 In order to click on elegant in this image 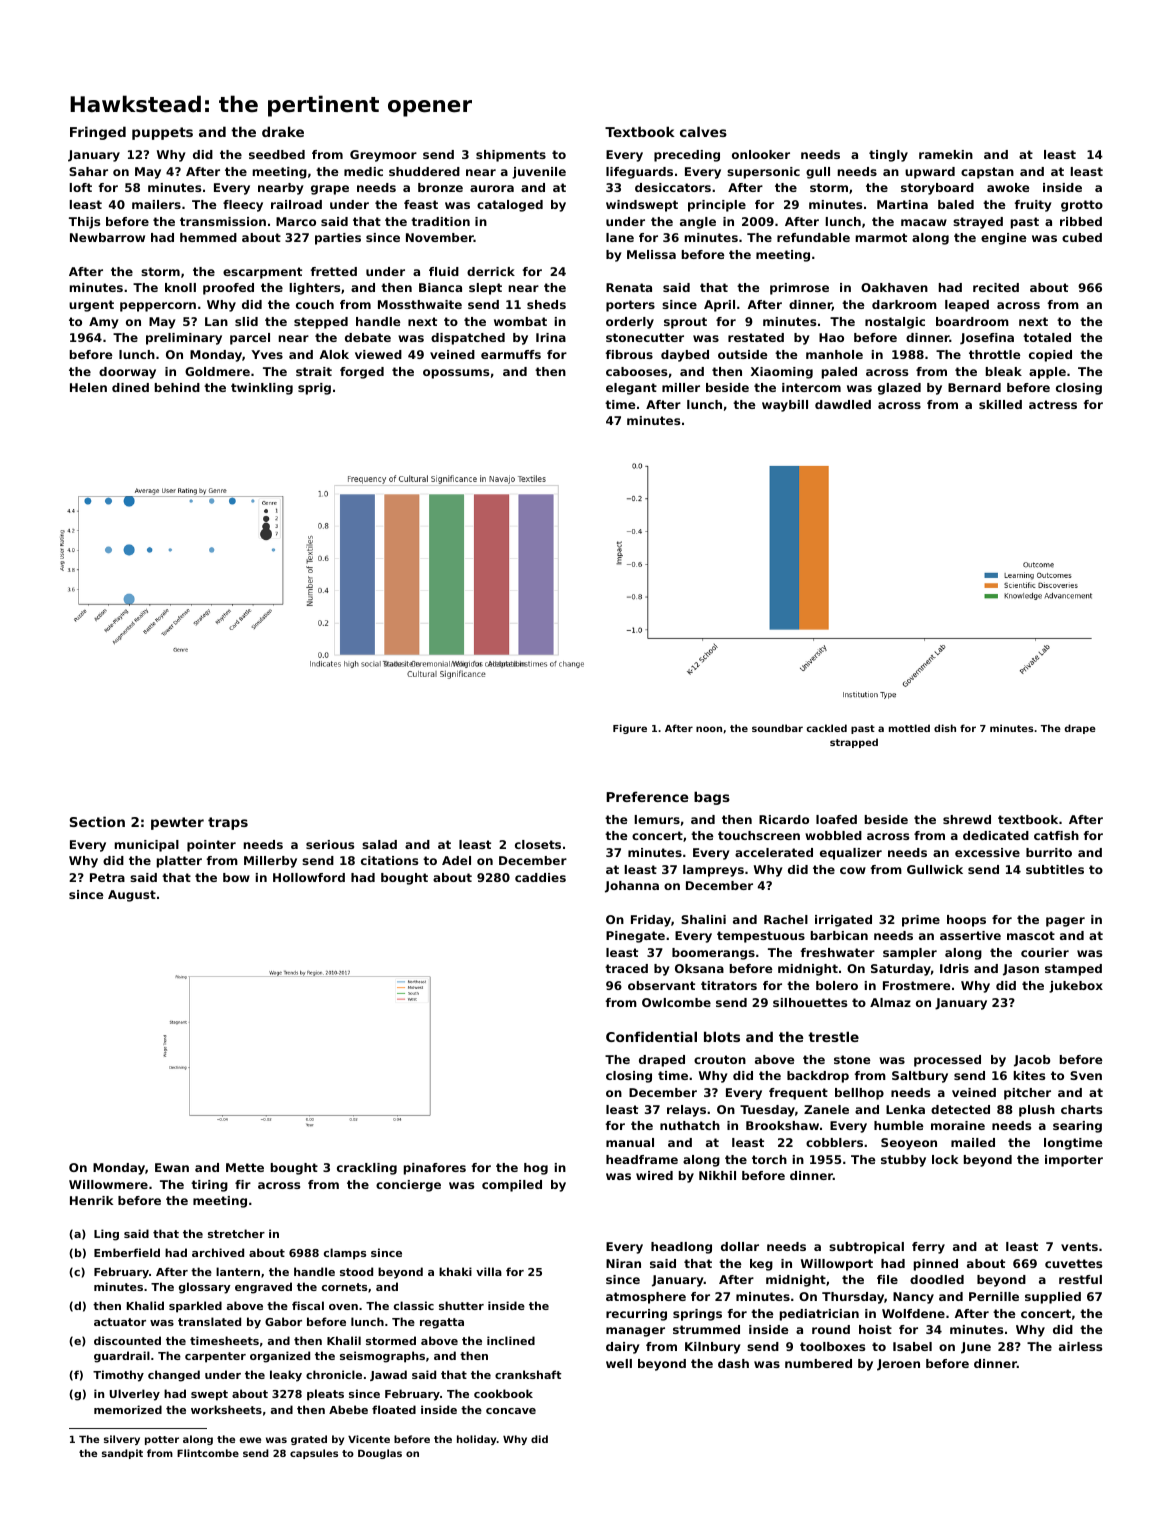, I will do `click(631, 389)`.
